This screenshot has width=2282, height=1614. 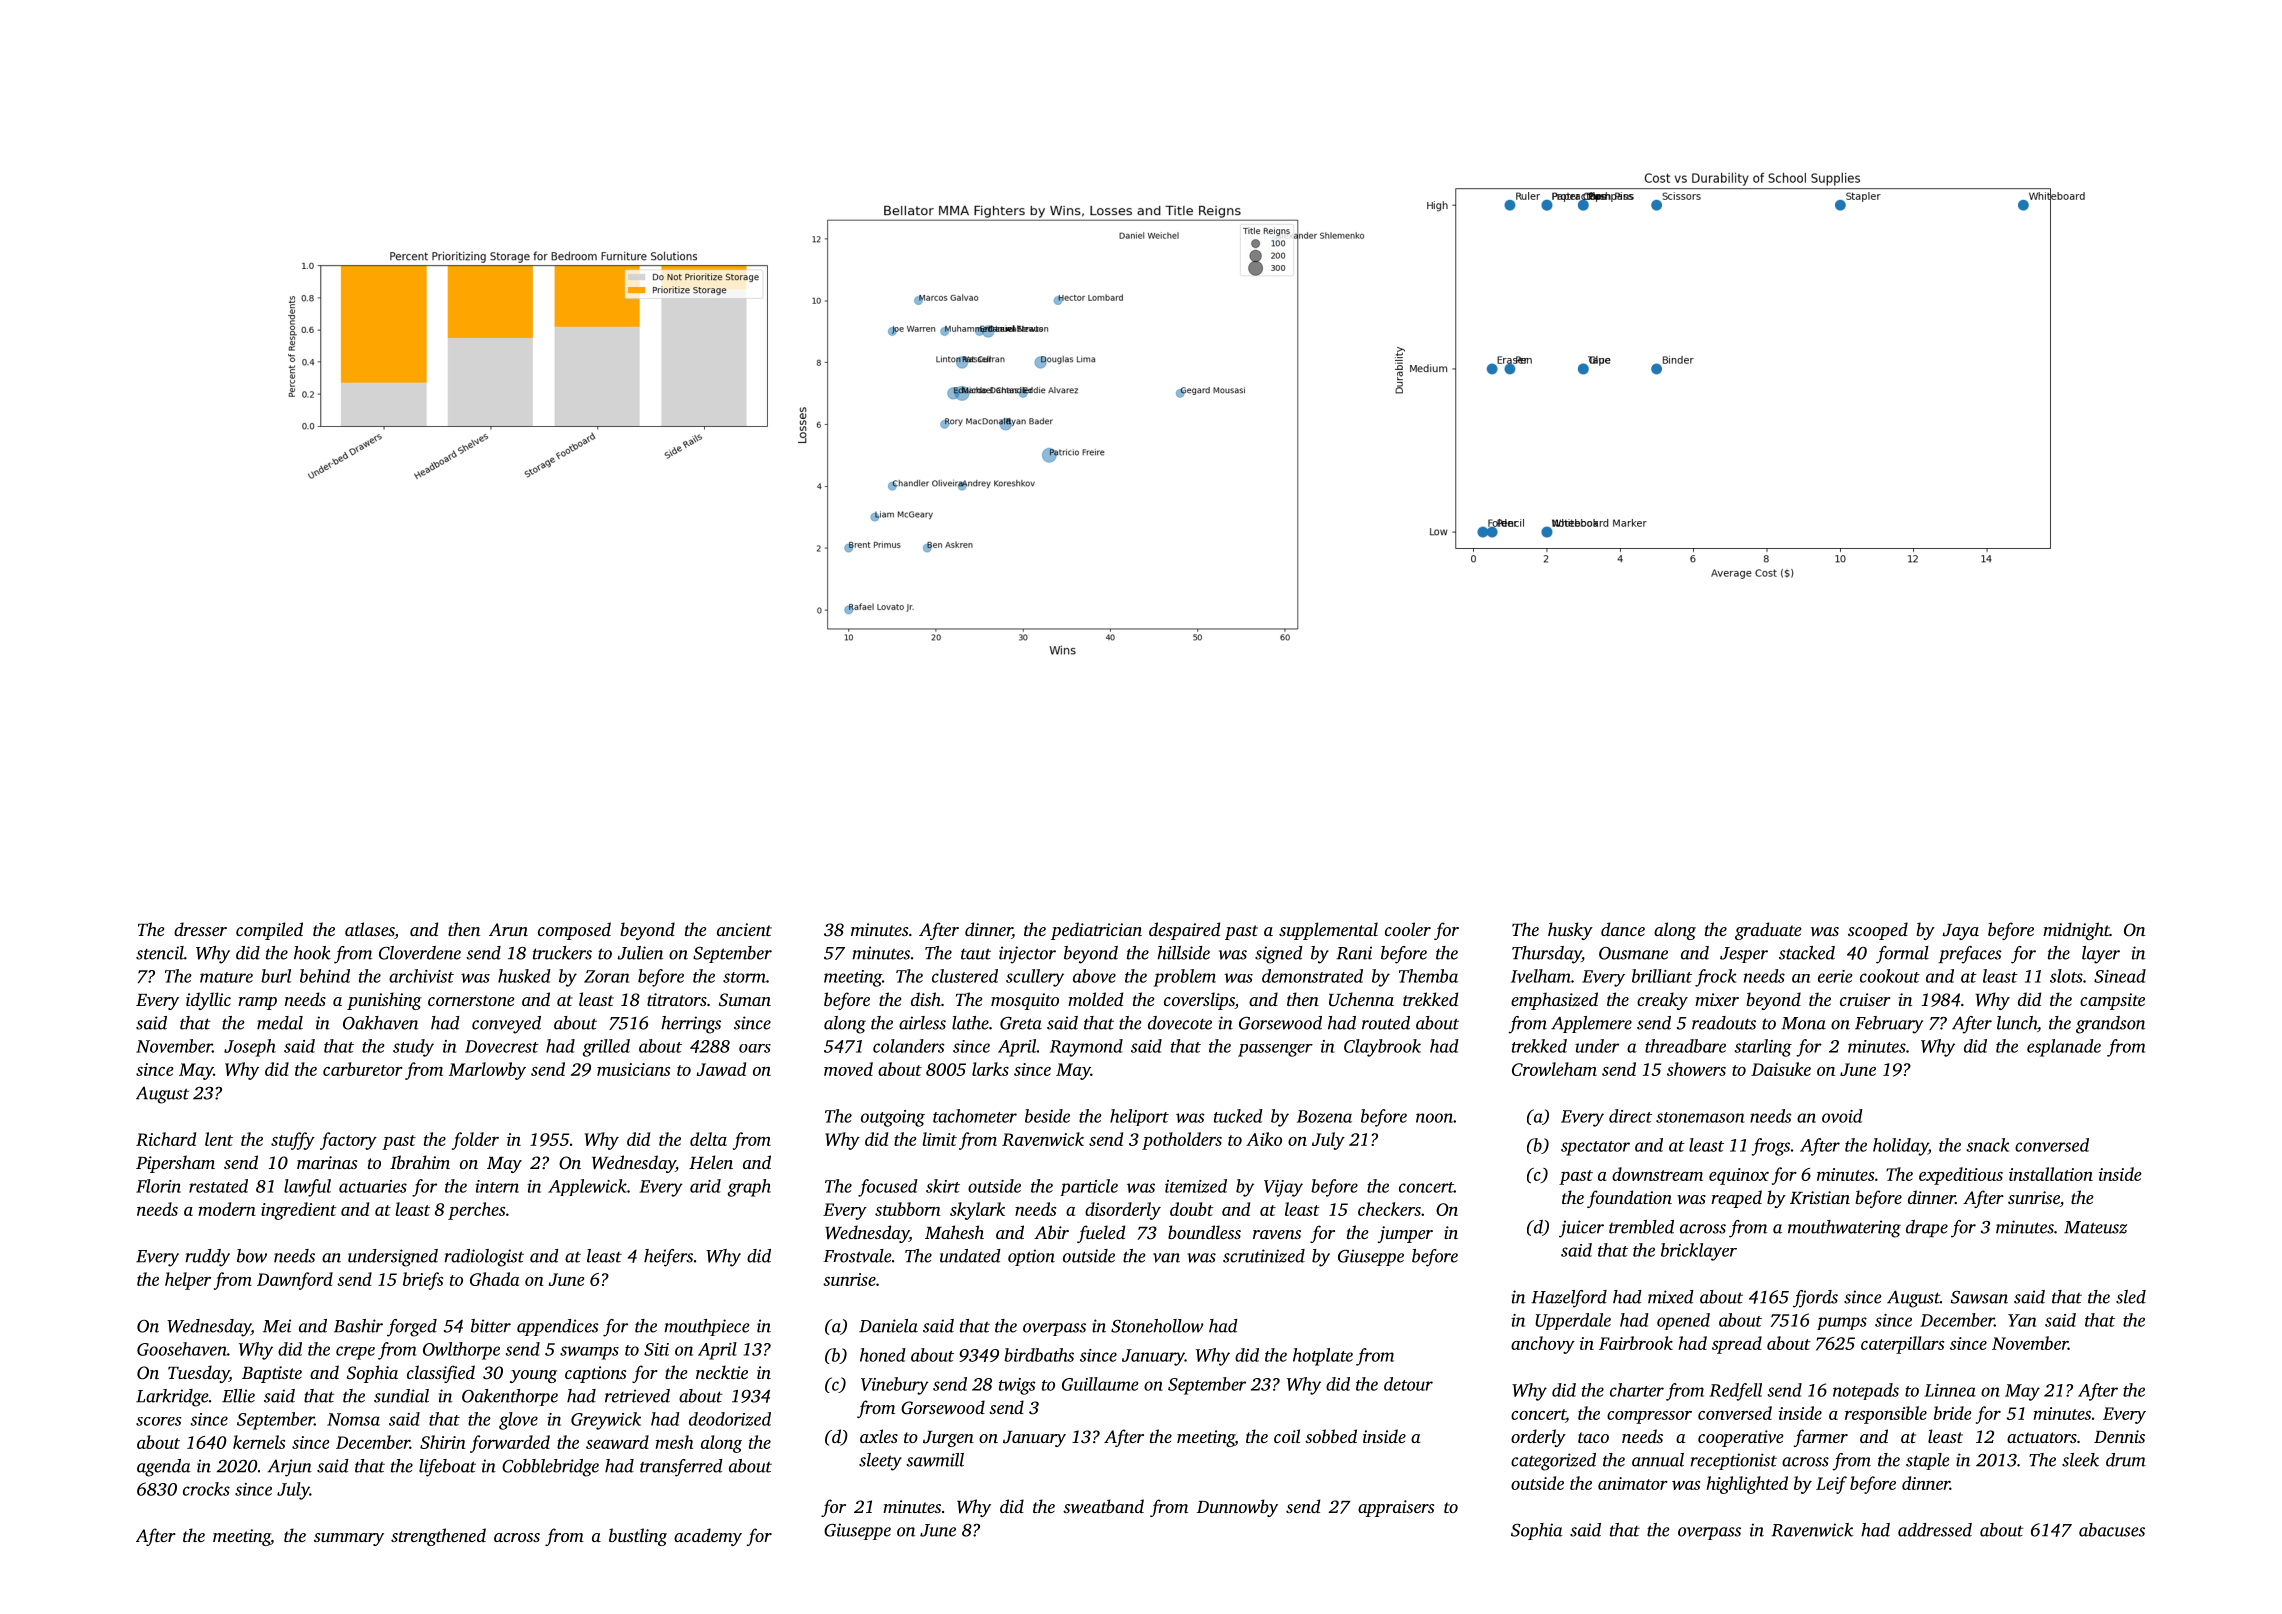 What do you see at coordinates (883, 1355) in the screenshot?
I see `honed` at bounding box center [883, 1355].
